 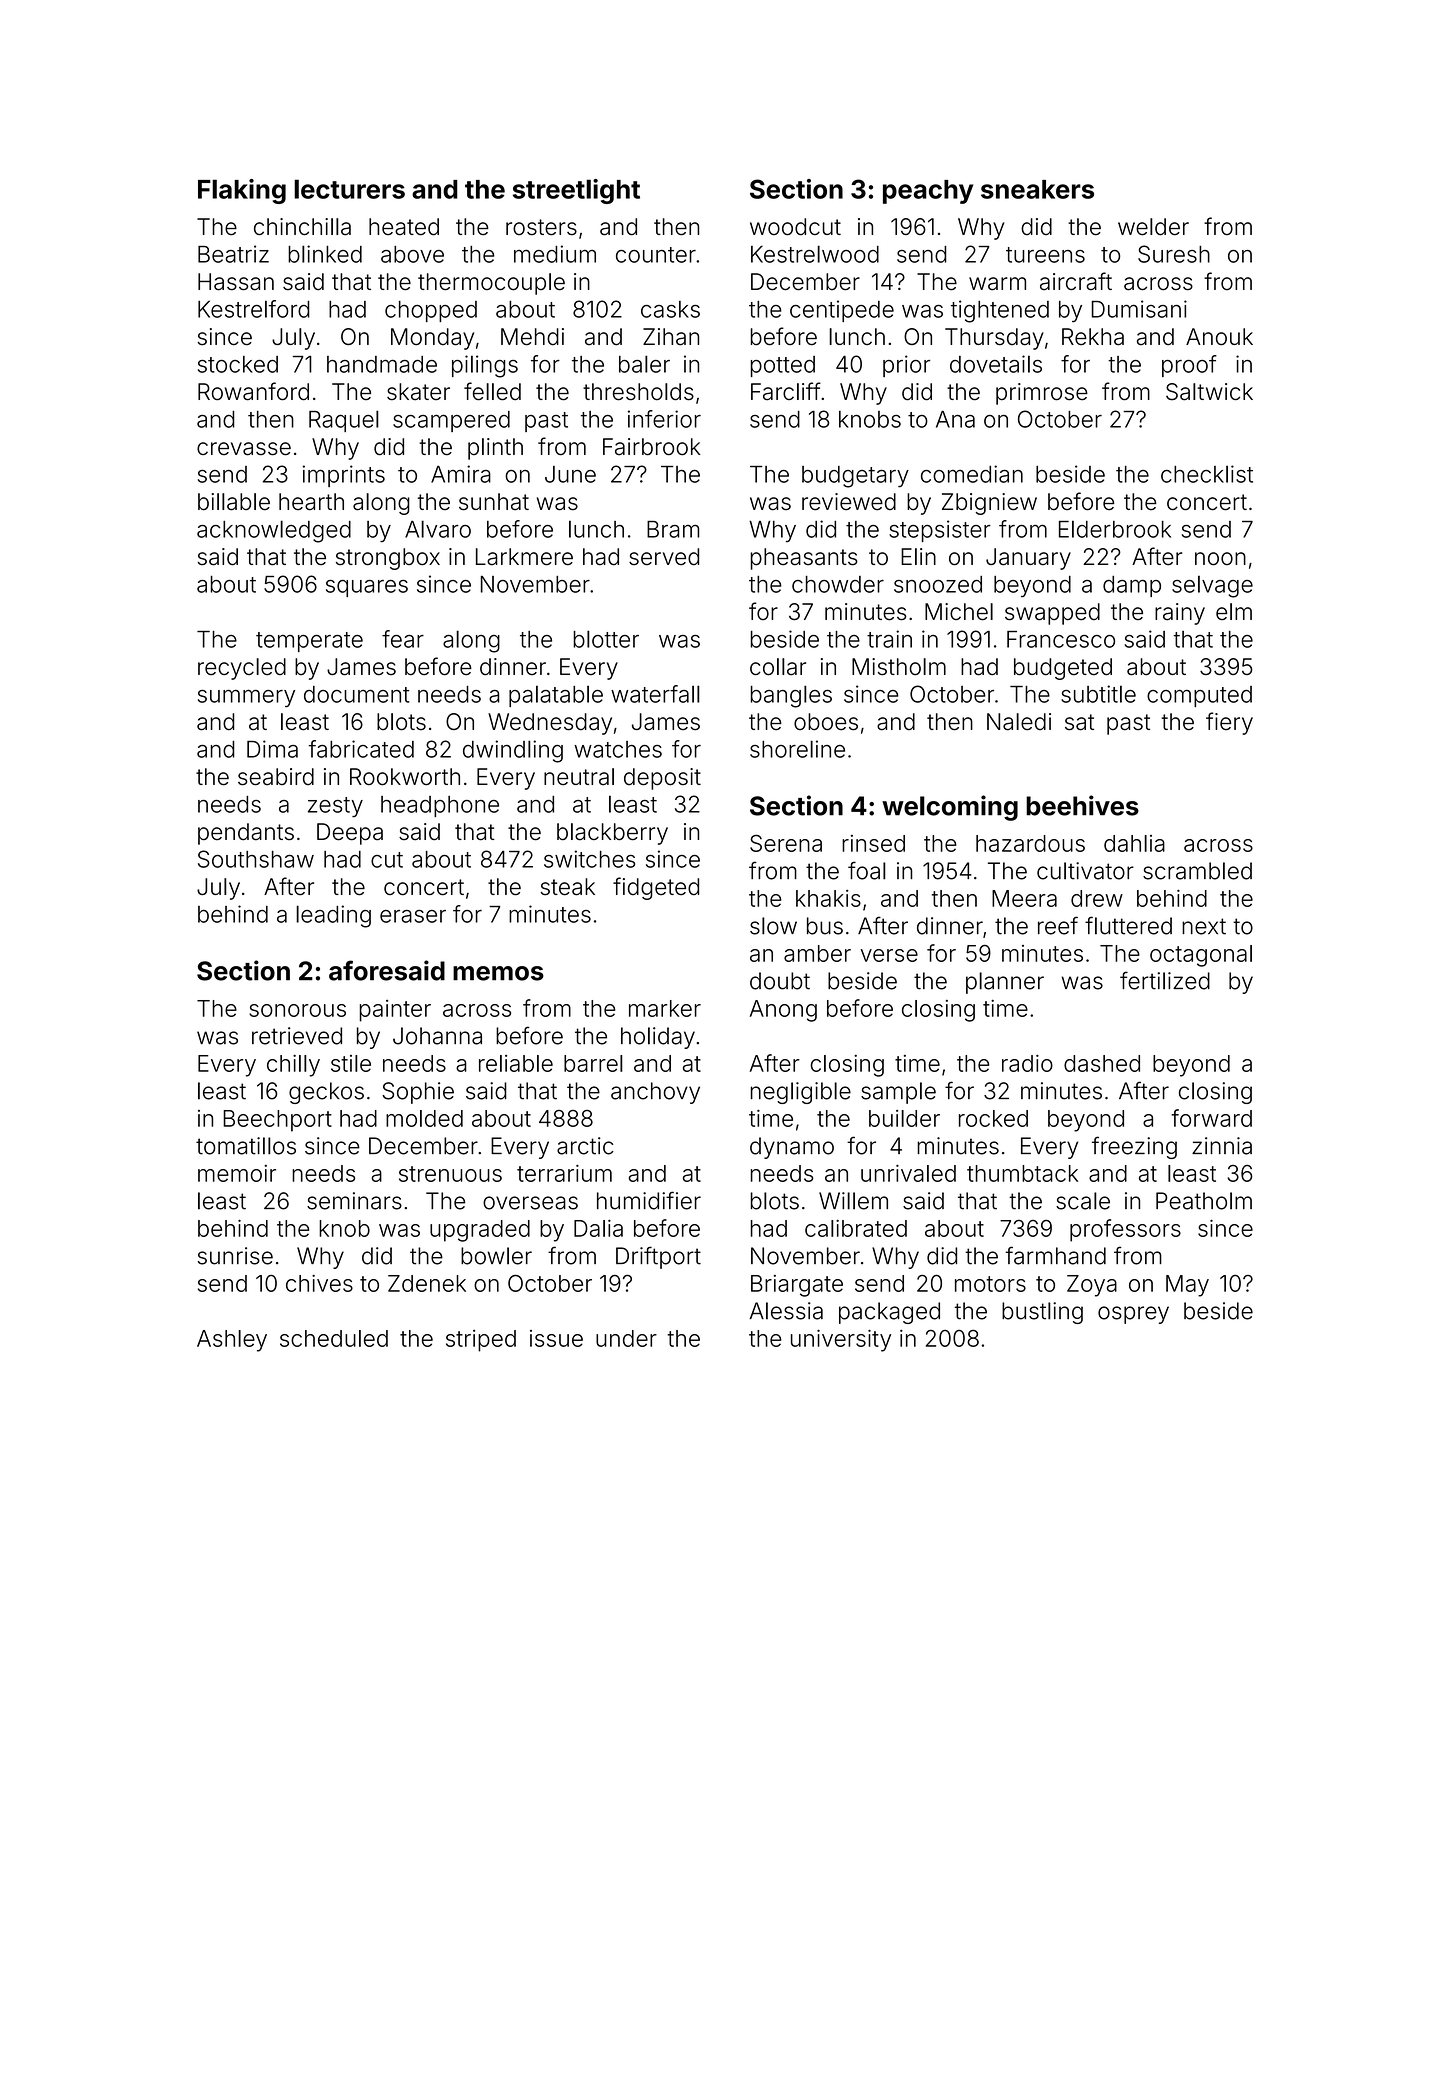 I want to click on Dima, so click(x=272, y=749).
